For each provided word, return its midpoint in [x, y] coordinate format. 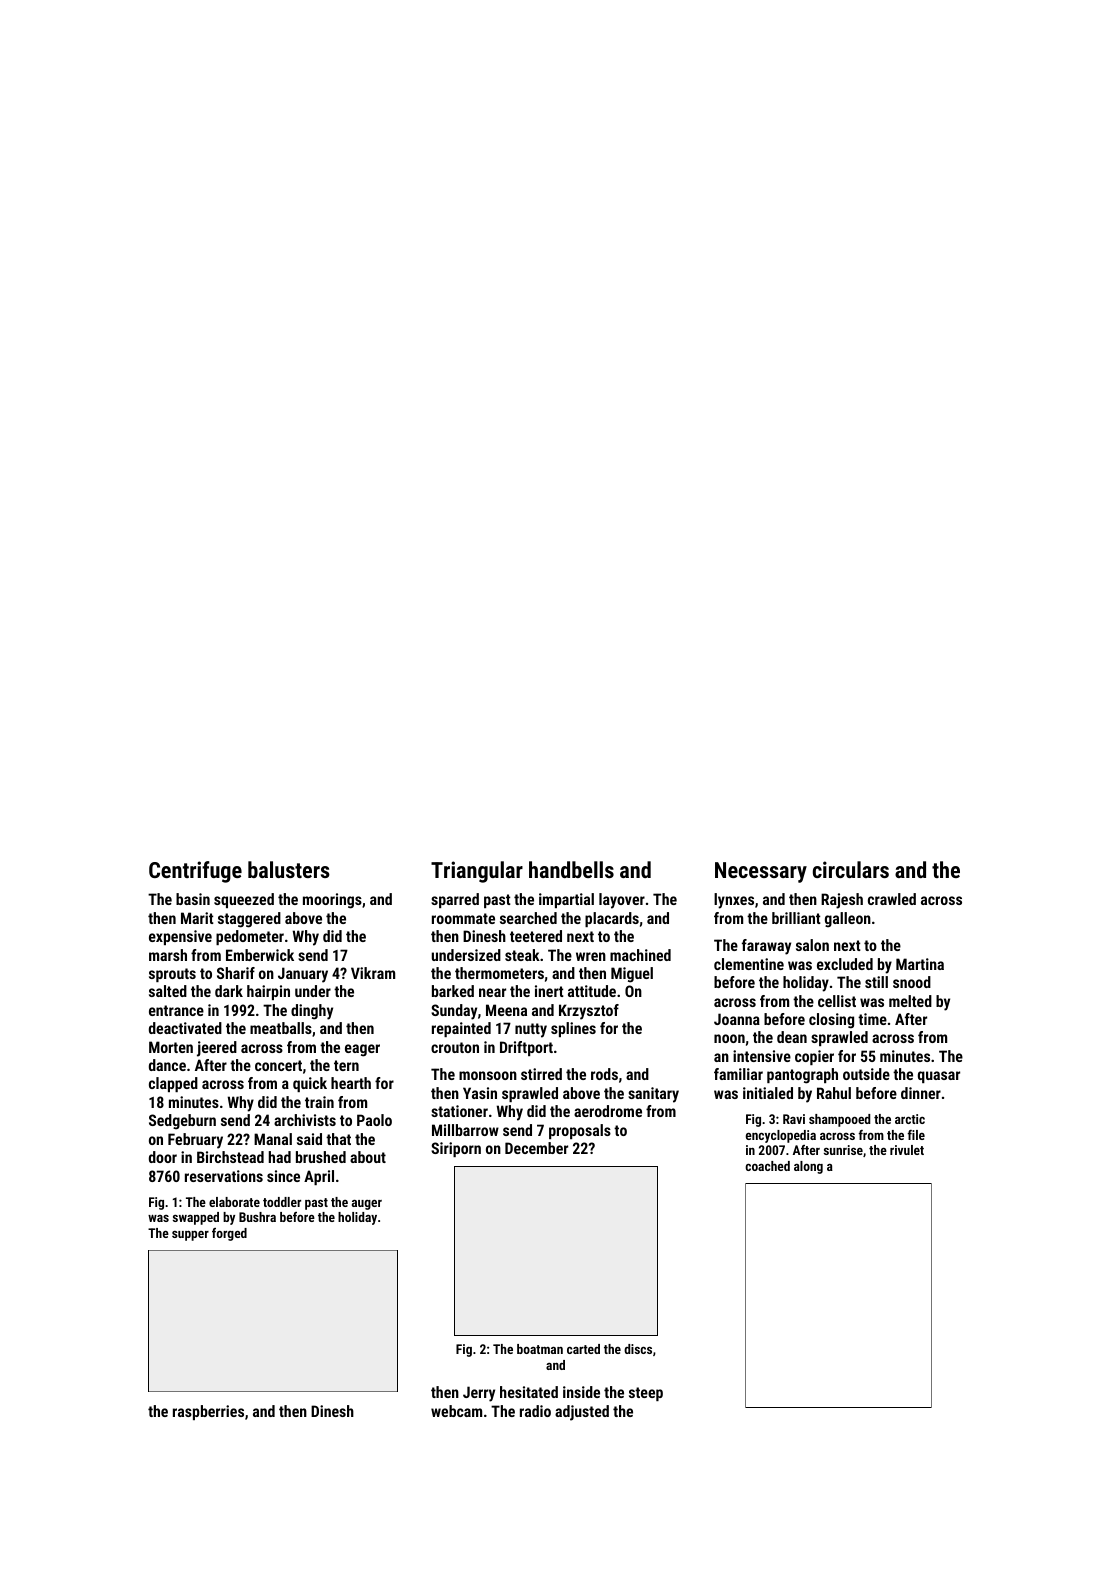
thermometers [499, 973]
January [303, 975]
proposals [580, 1131]
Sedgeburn [182, 1122]
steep [646, 1394]
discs [638, 1349]
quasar [939, 1077]
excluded [845, 964]
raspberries [208, 1412]
